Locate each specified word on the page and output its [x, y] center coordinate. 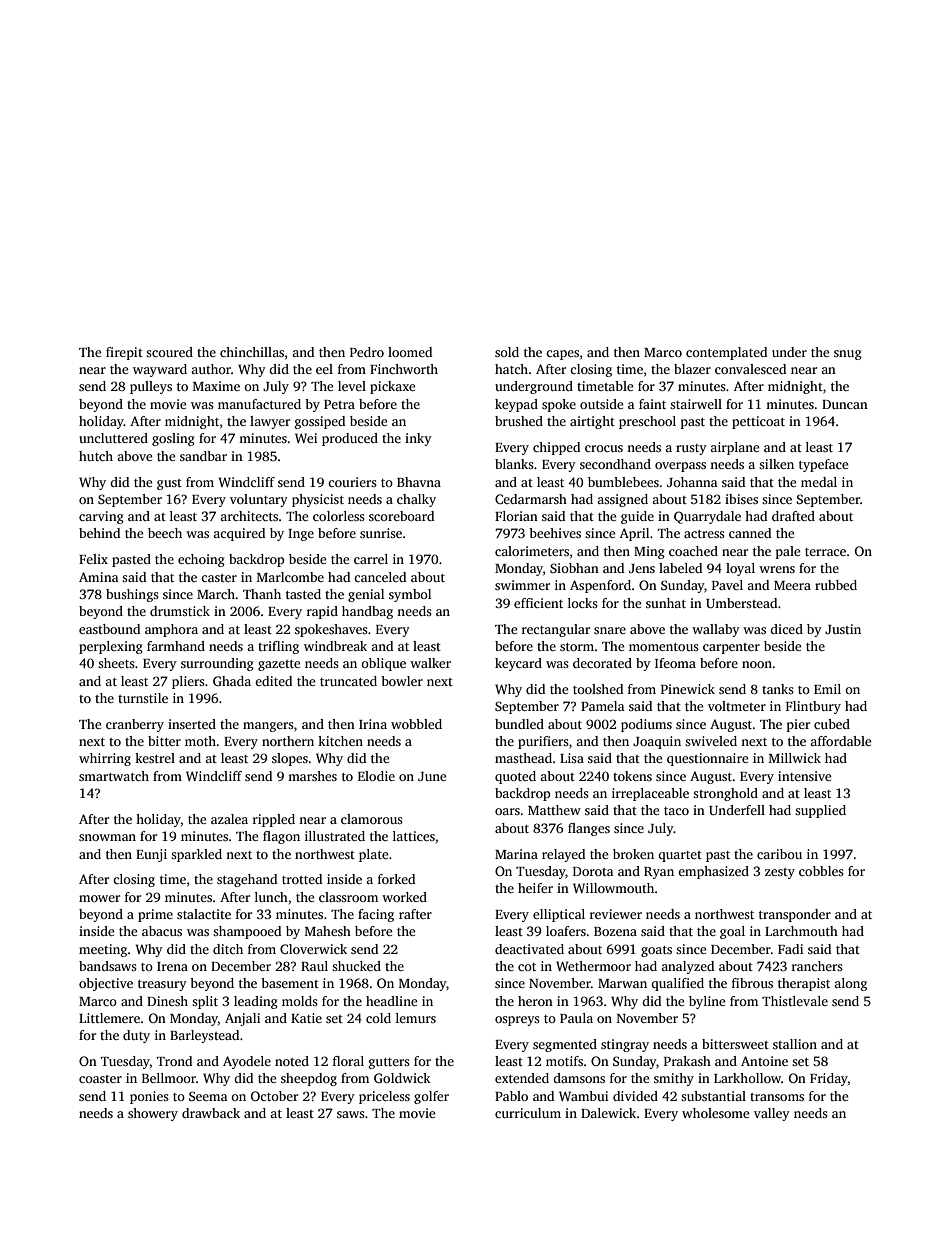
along [850, 984]
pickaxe [392, 387]
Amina [99, 577]
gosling [173, 439]
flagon [281, 837]
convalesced [750, 369]
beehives [555, 533]
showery [153, 1114]
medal [819, 482]
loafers [566, 931]
